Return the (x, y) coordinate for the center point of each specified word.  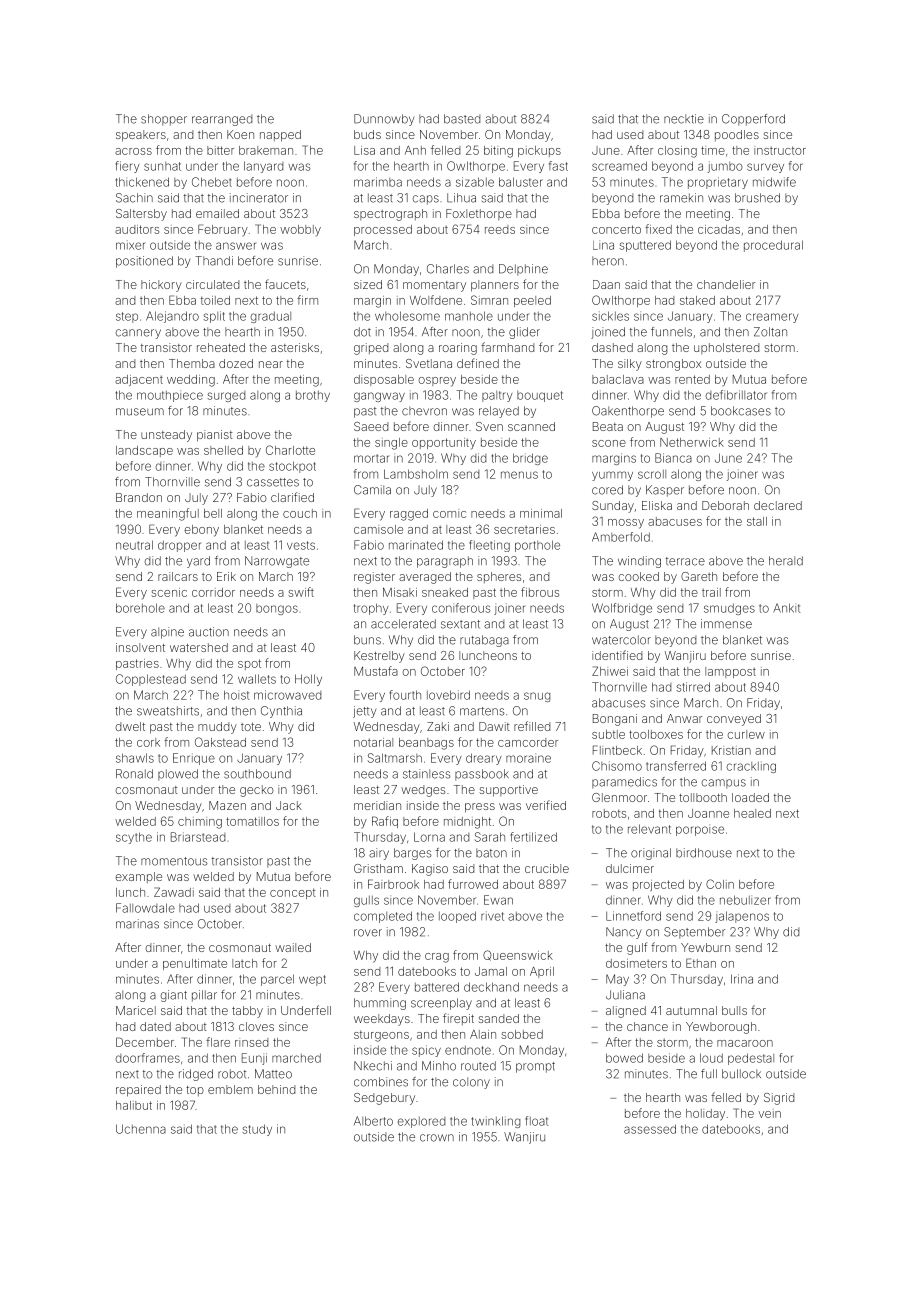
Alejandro (172, 317)
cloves (256, 1026)
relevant (649, 829)
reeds (500, 229)
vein (769, 1113)
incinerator (259, 198)
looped (457, 917)
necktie (684, 119)
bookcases (741, 411)
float (537, 1121)
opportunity (444, 443)
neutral (134, 545)
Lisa (364, 150)
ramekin (681, 198)
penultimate (195, 964)
